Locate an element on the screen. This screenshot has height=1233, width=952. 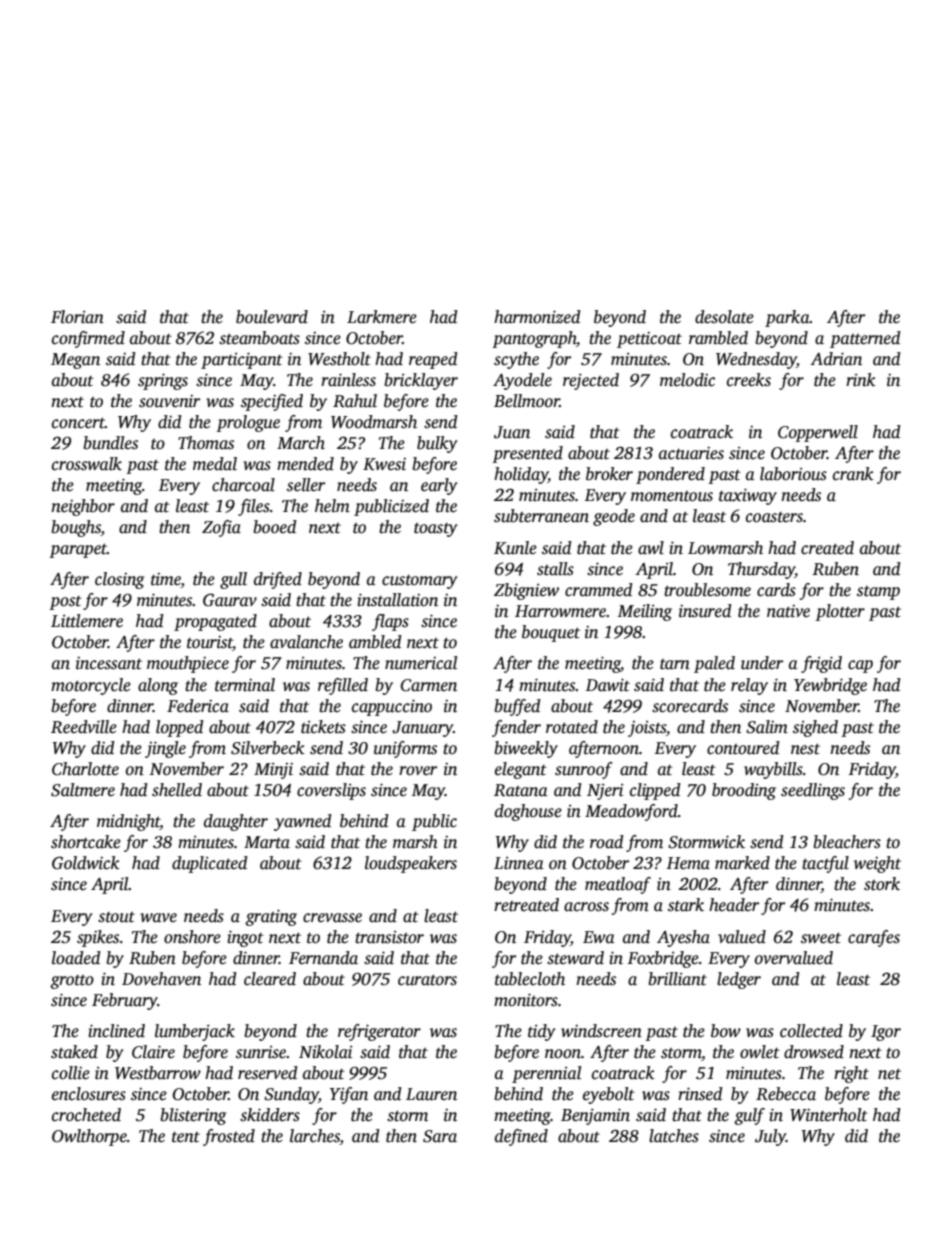
Fernanda is located at coordinates (323, 958).
